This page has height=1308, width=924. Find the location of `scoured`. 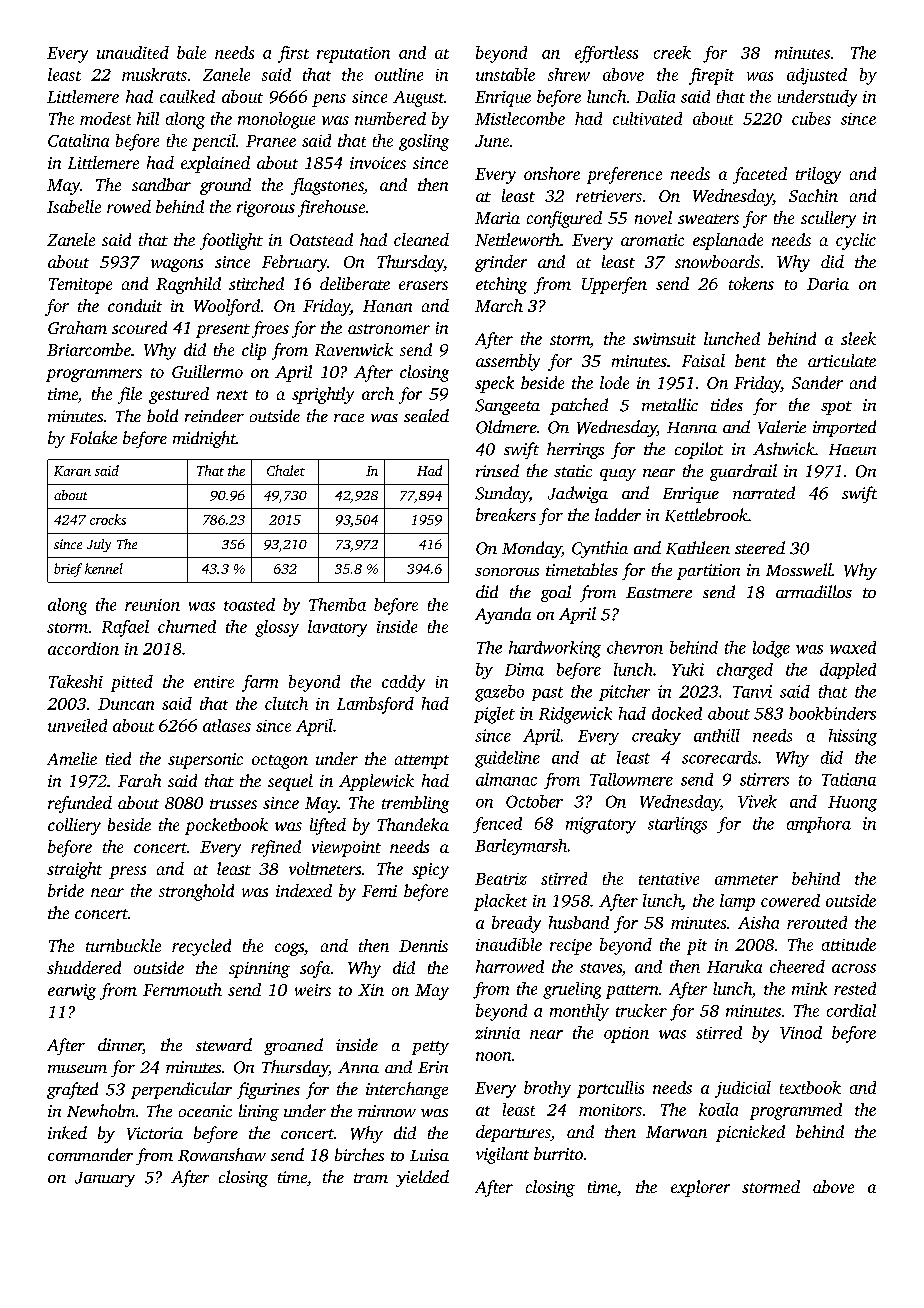

scoured is located at coordinates (139, 327).
